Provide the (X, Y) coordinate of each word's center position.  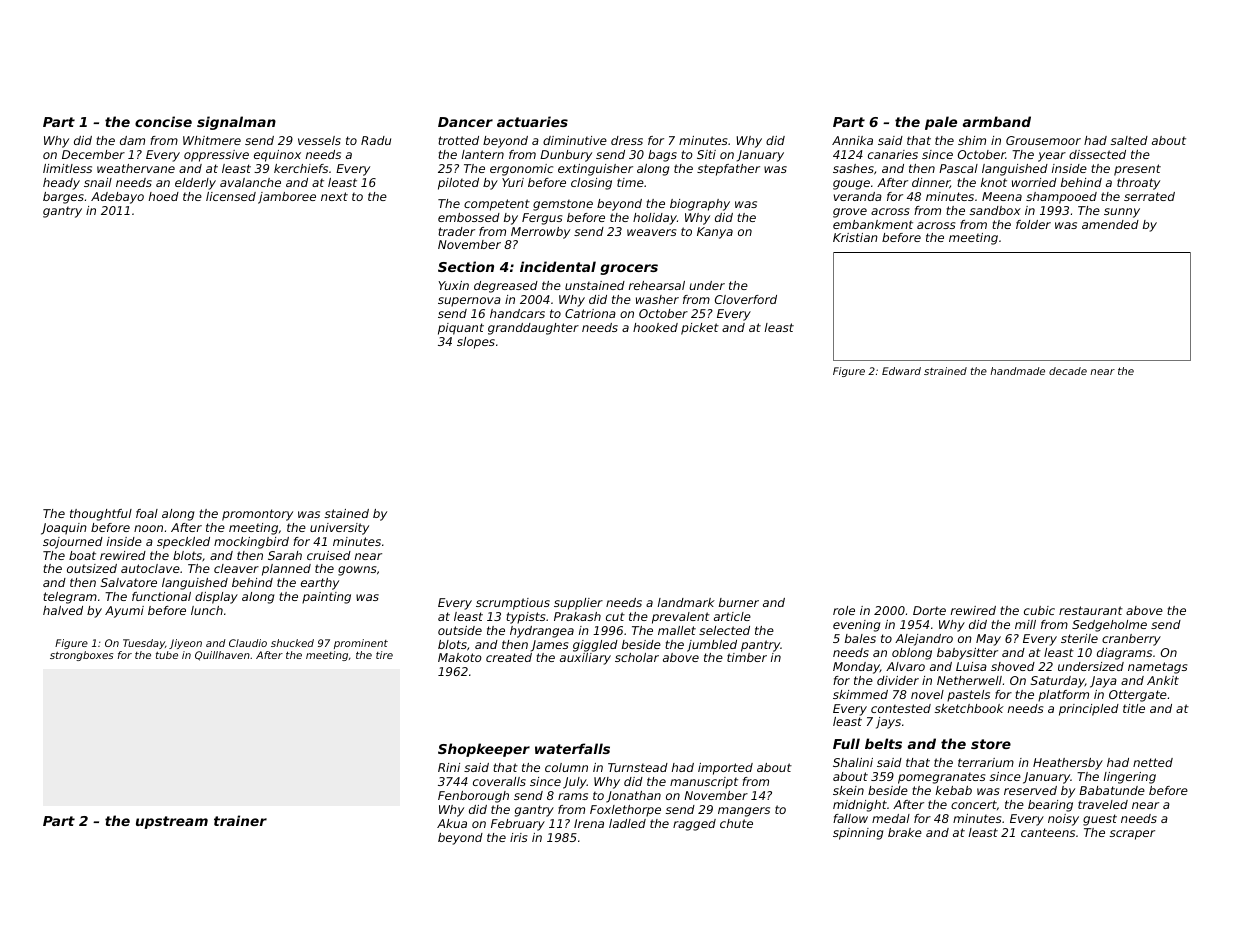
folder (1033, 224)
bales (860, 638)
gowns (357, 571)
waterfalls (572, 748)
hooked (655, 327)
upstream (172, 822)
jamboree (287, 198)
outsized (92, 568)
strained (945, 371)
